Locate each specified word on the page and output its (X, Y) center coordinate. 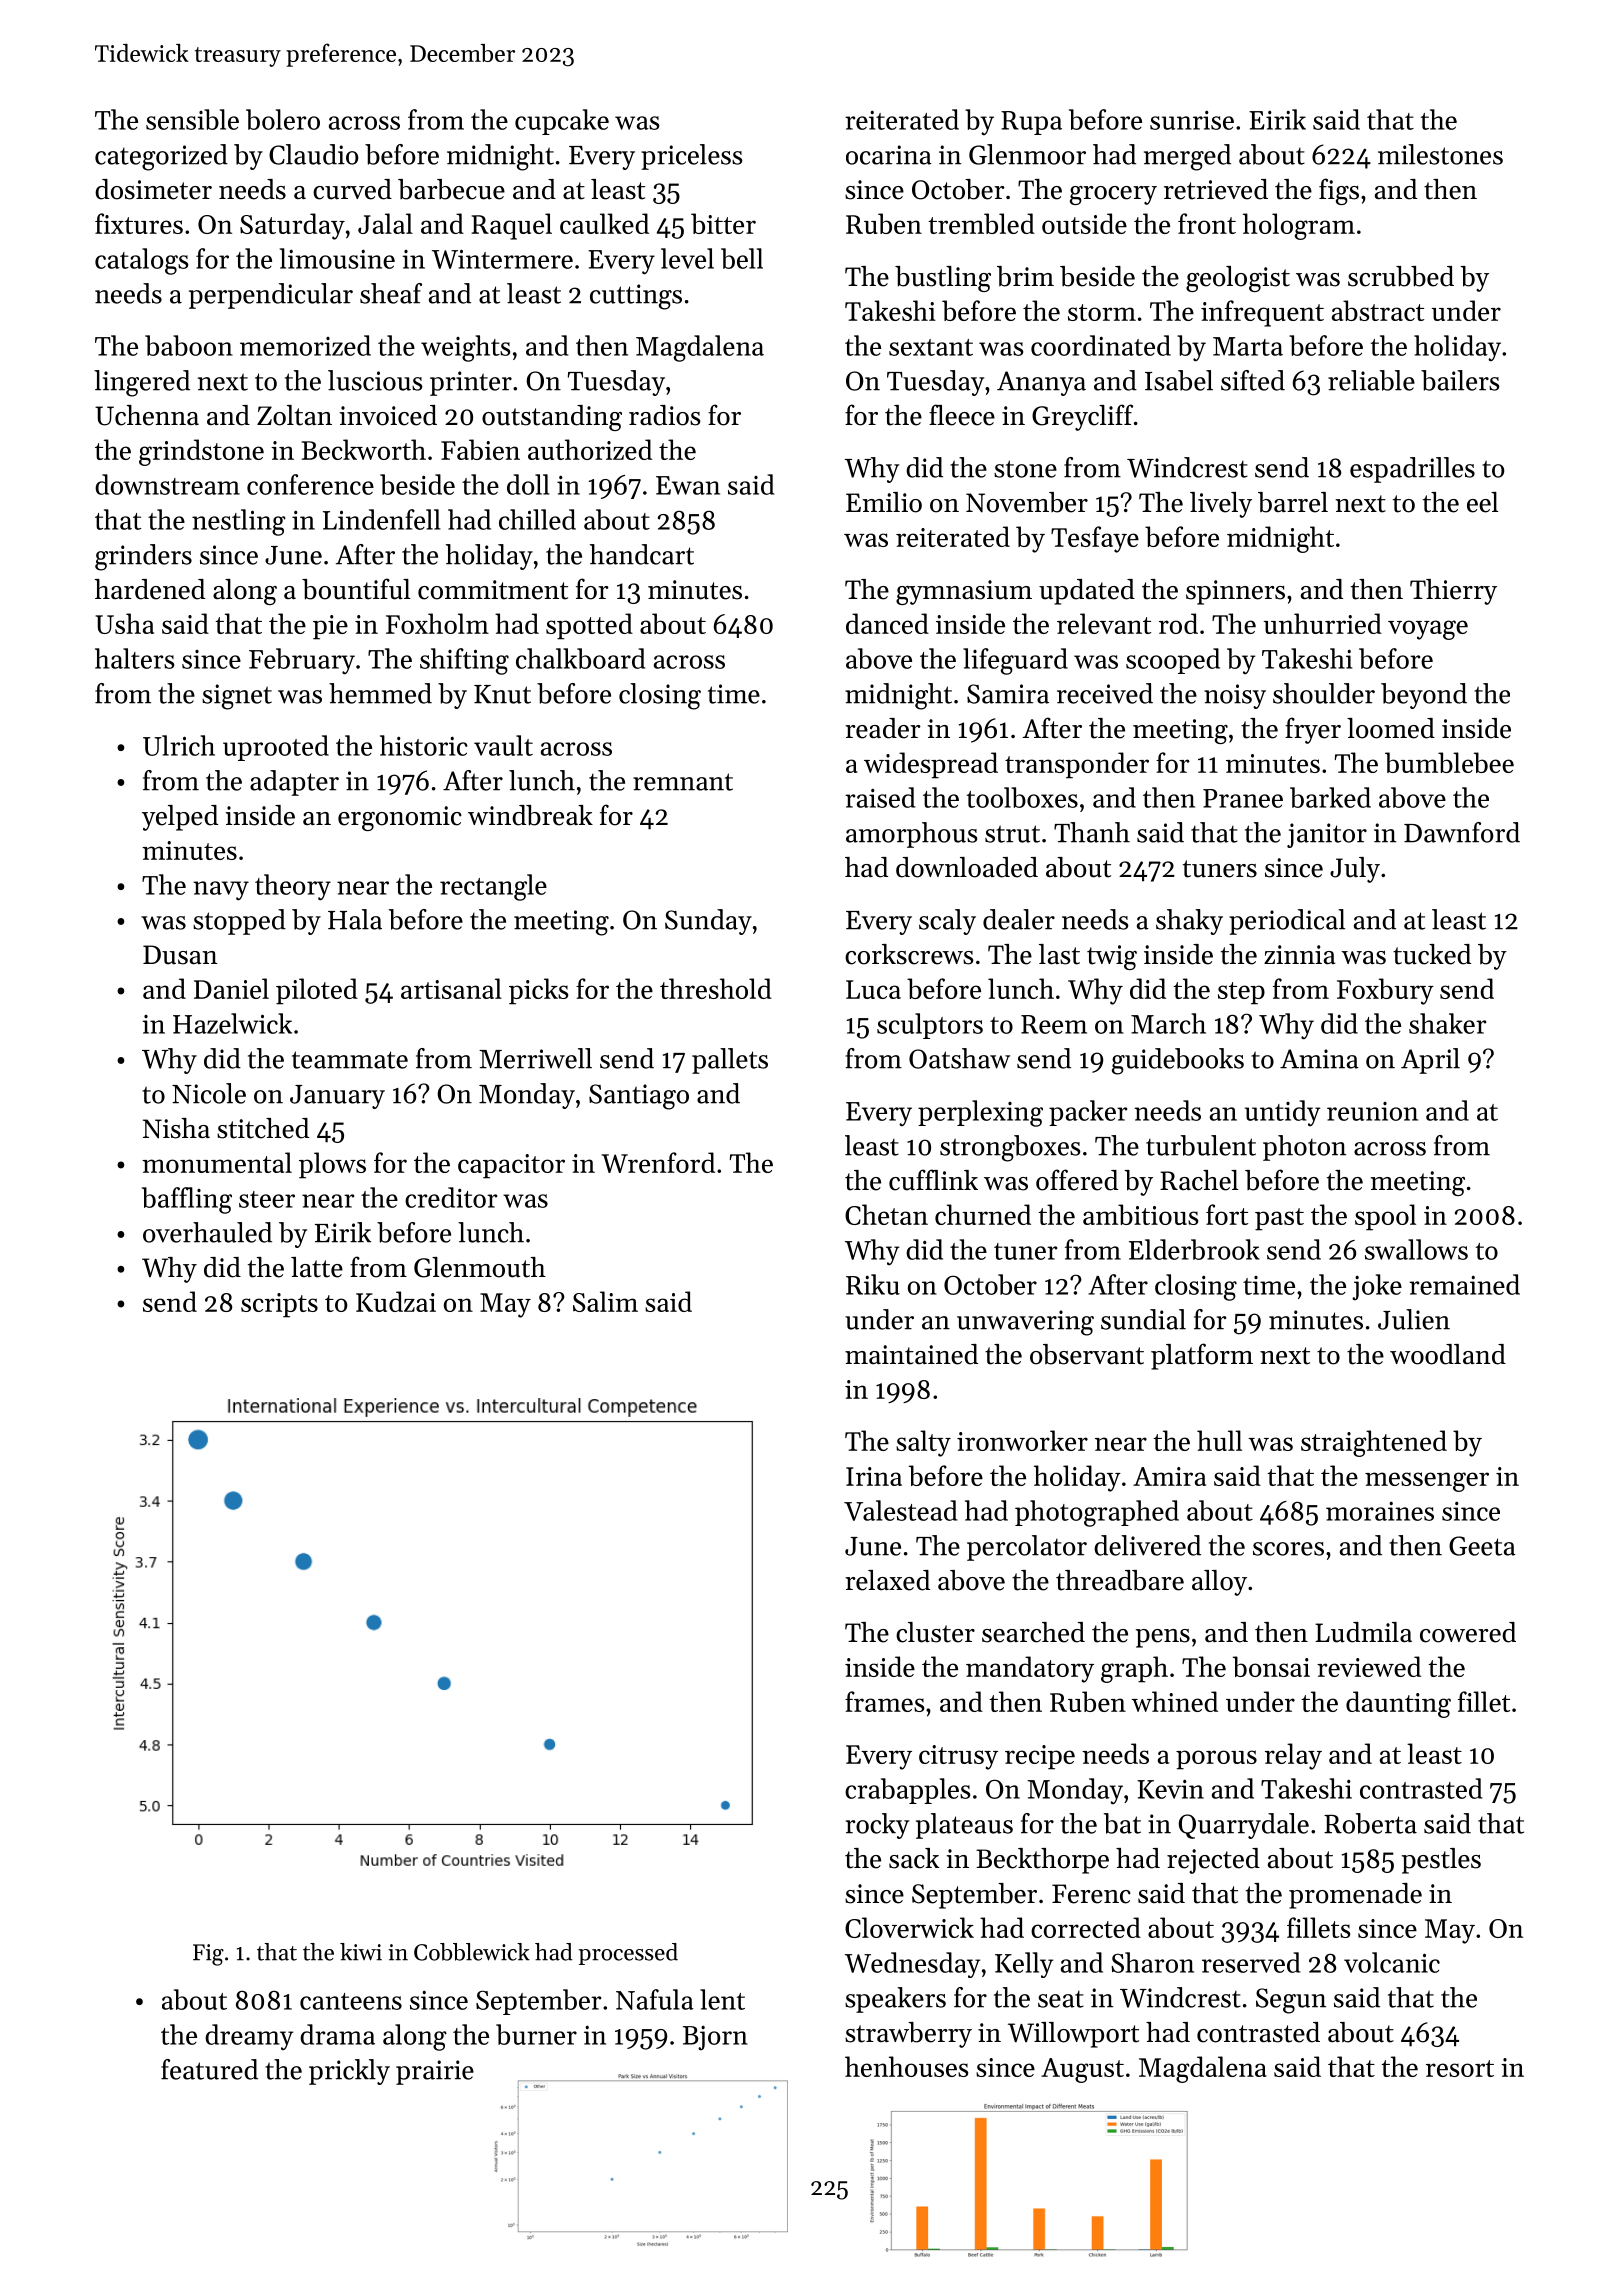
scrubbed (1401, 276)
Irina (874, 1476)
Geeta (1482, 1546)
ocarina (889, 155)
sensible (192, 119)
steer (267, 1199)
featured (209, 2069)
